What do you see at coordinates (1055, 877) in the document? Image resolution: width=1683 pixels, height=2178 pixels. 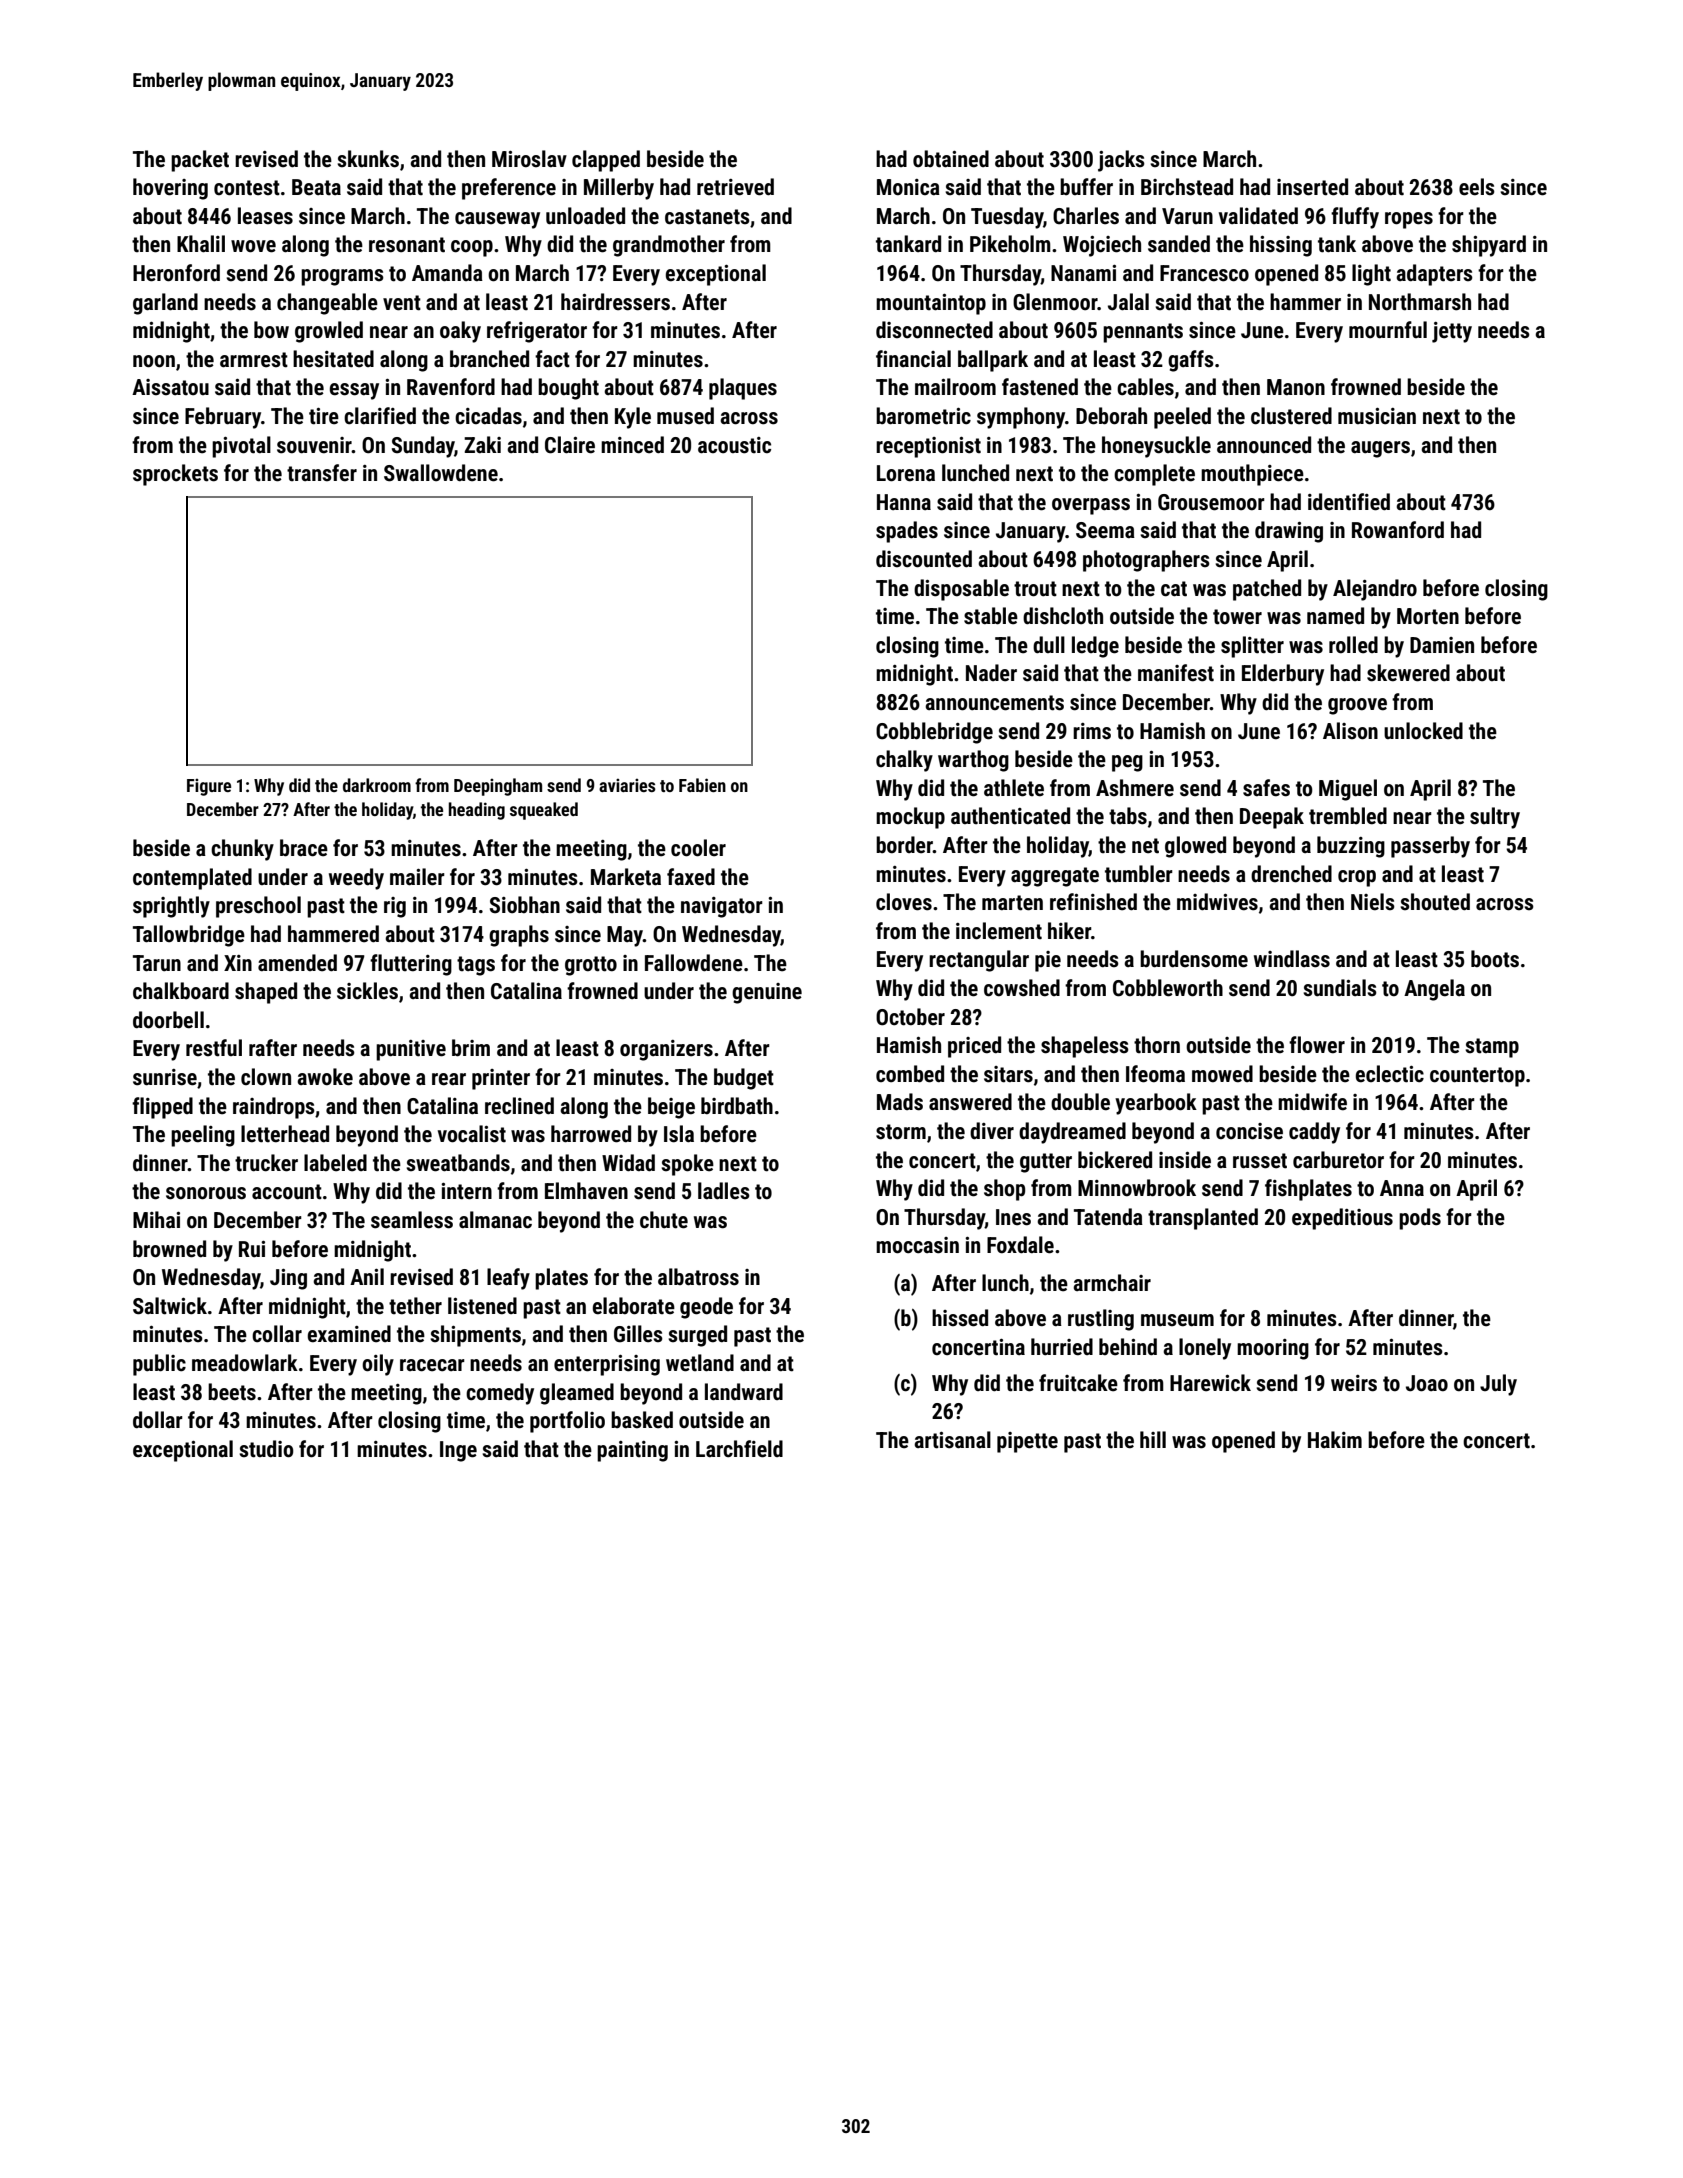 I see `aggregate` at bounding box center [1055, 877].
